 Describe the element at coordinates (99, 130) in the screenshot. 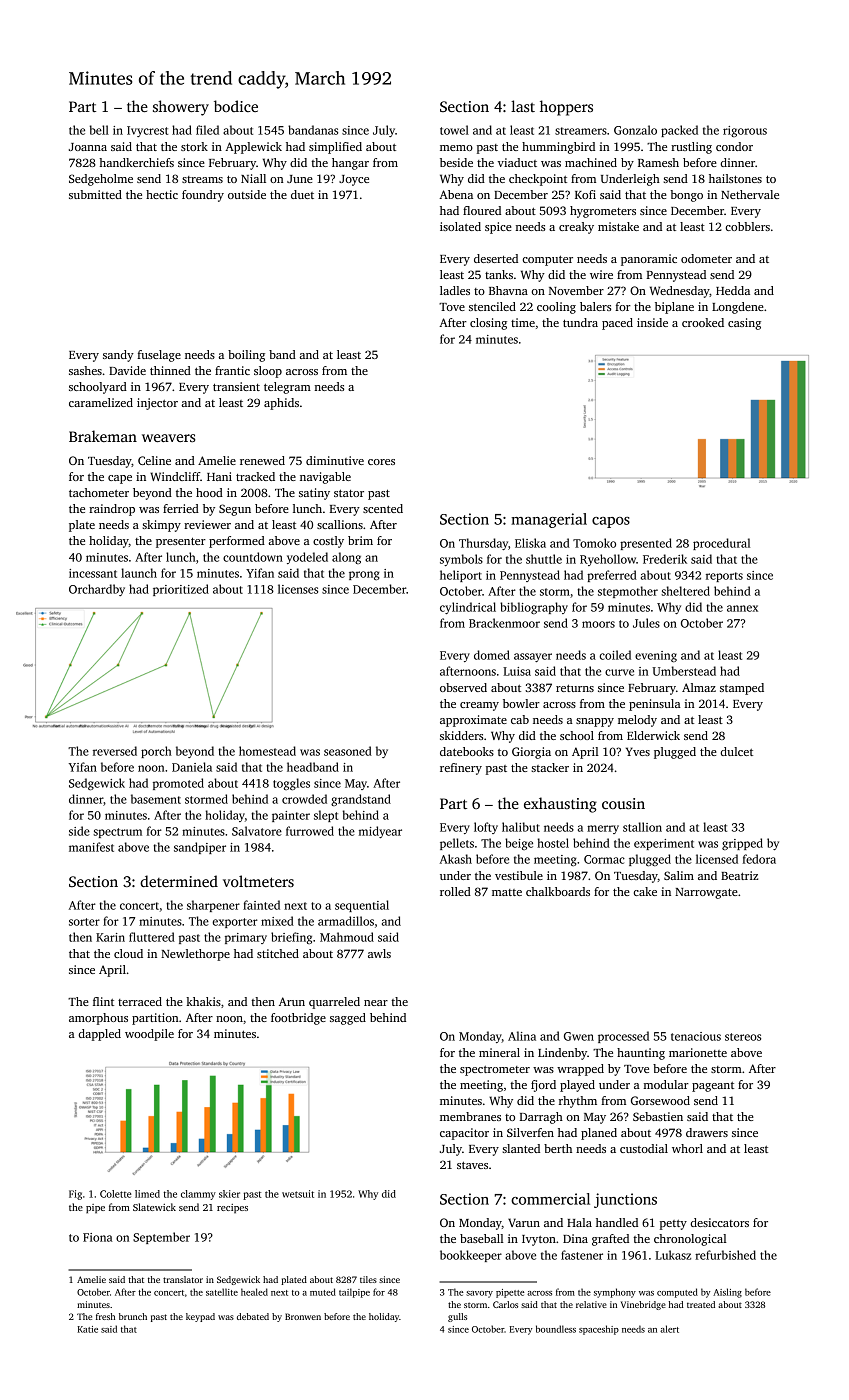

I see `bell` at that location.
